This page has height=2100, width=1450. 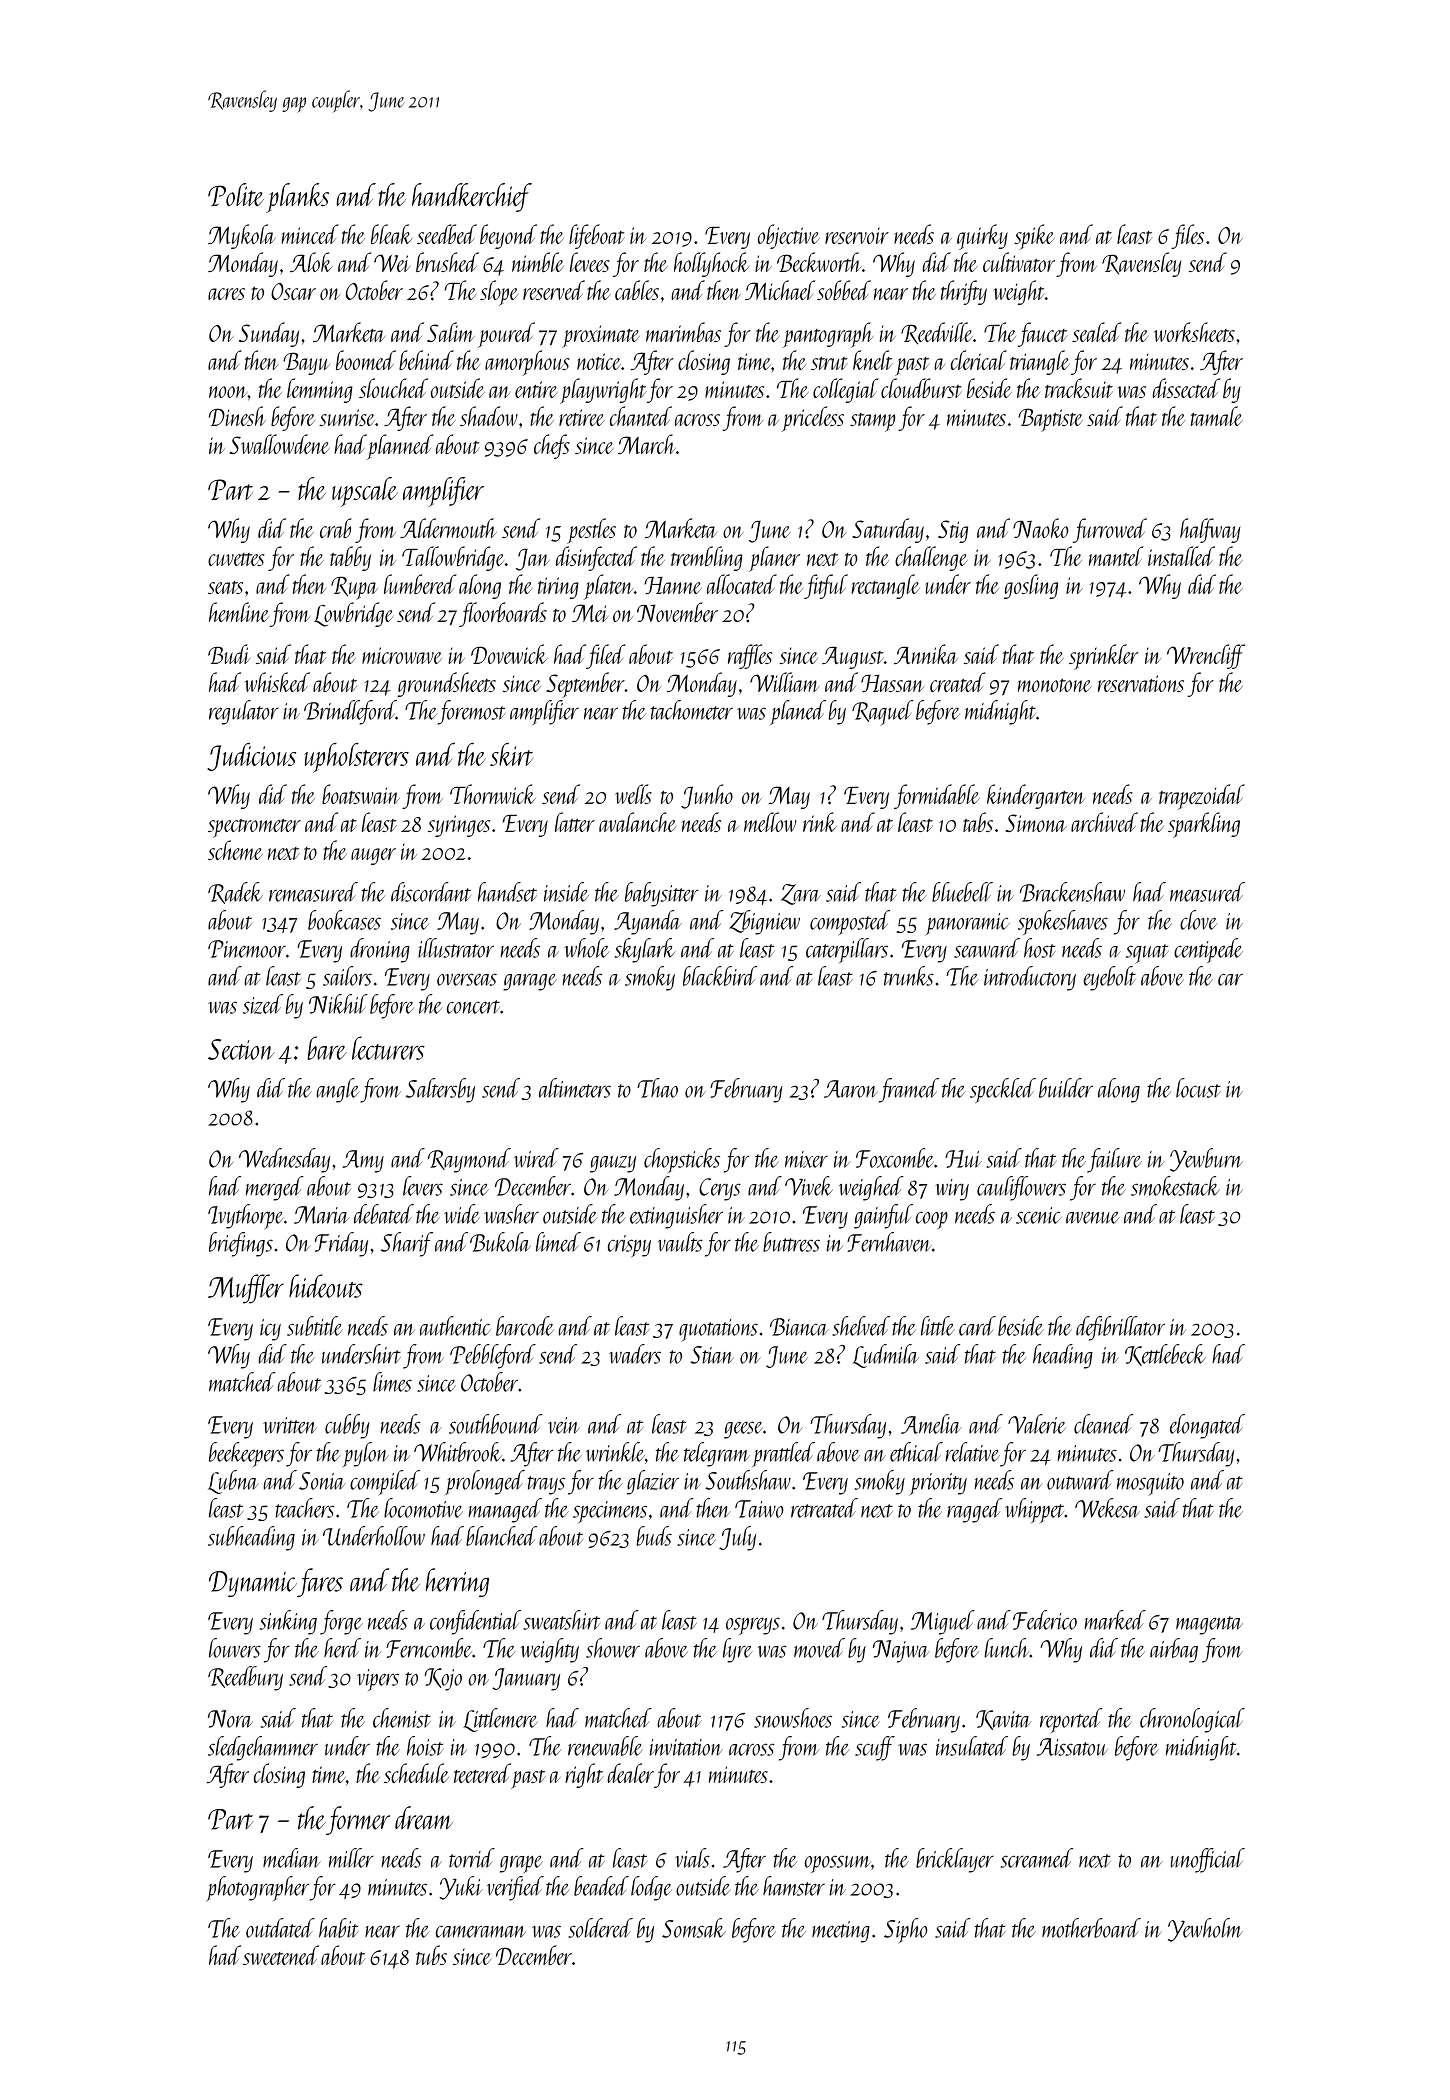 What do you see at coordinates (828, 335) in the page?
I see `pantograph` at bounding box center [828, 335].
